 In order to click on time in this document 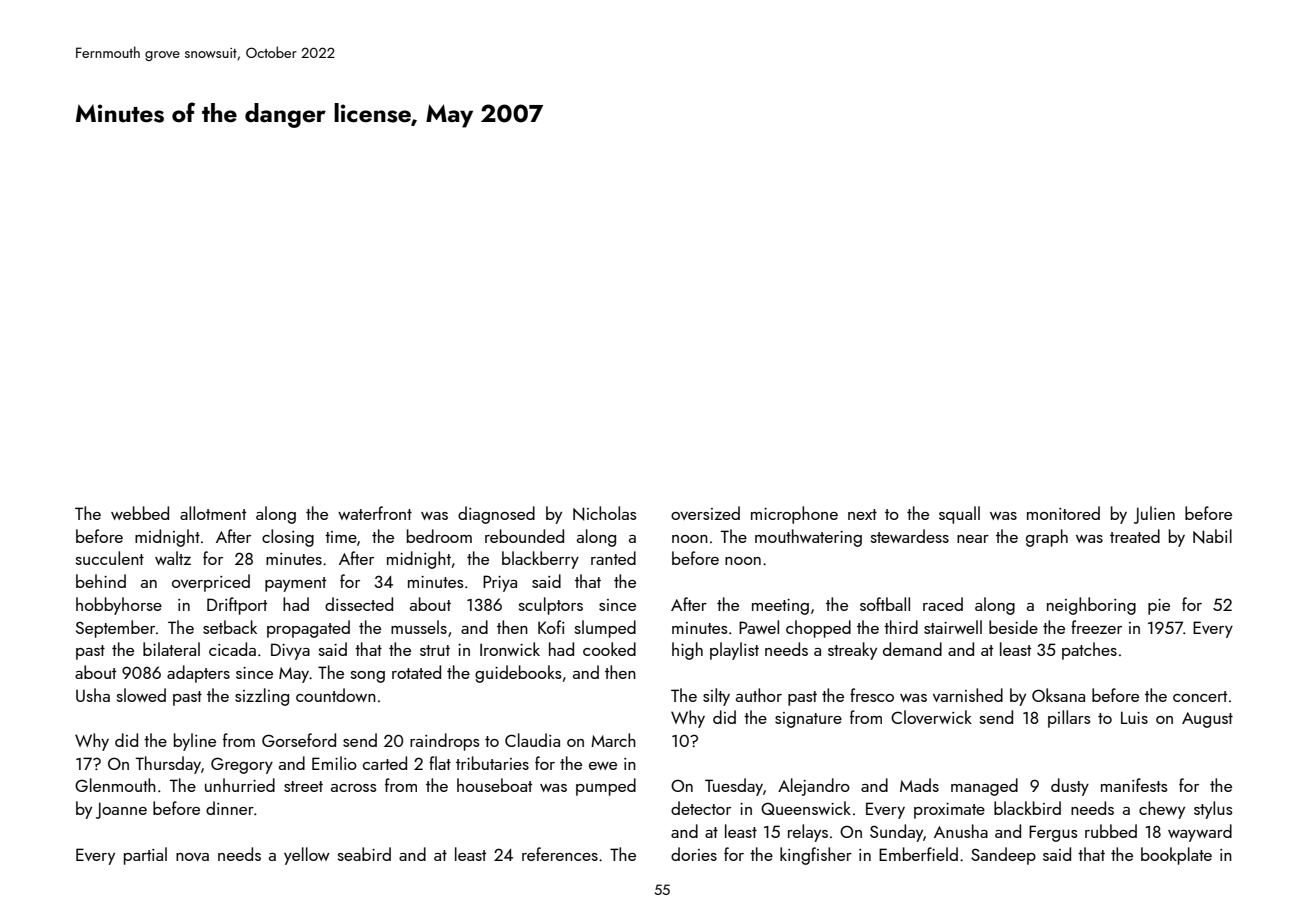, I will do `click(341, 537)`.
